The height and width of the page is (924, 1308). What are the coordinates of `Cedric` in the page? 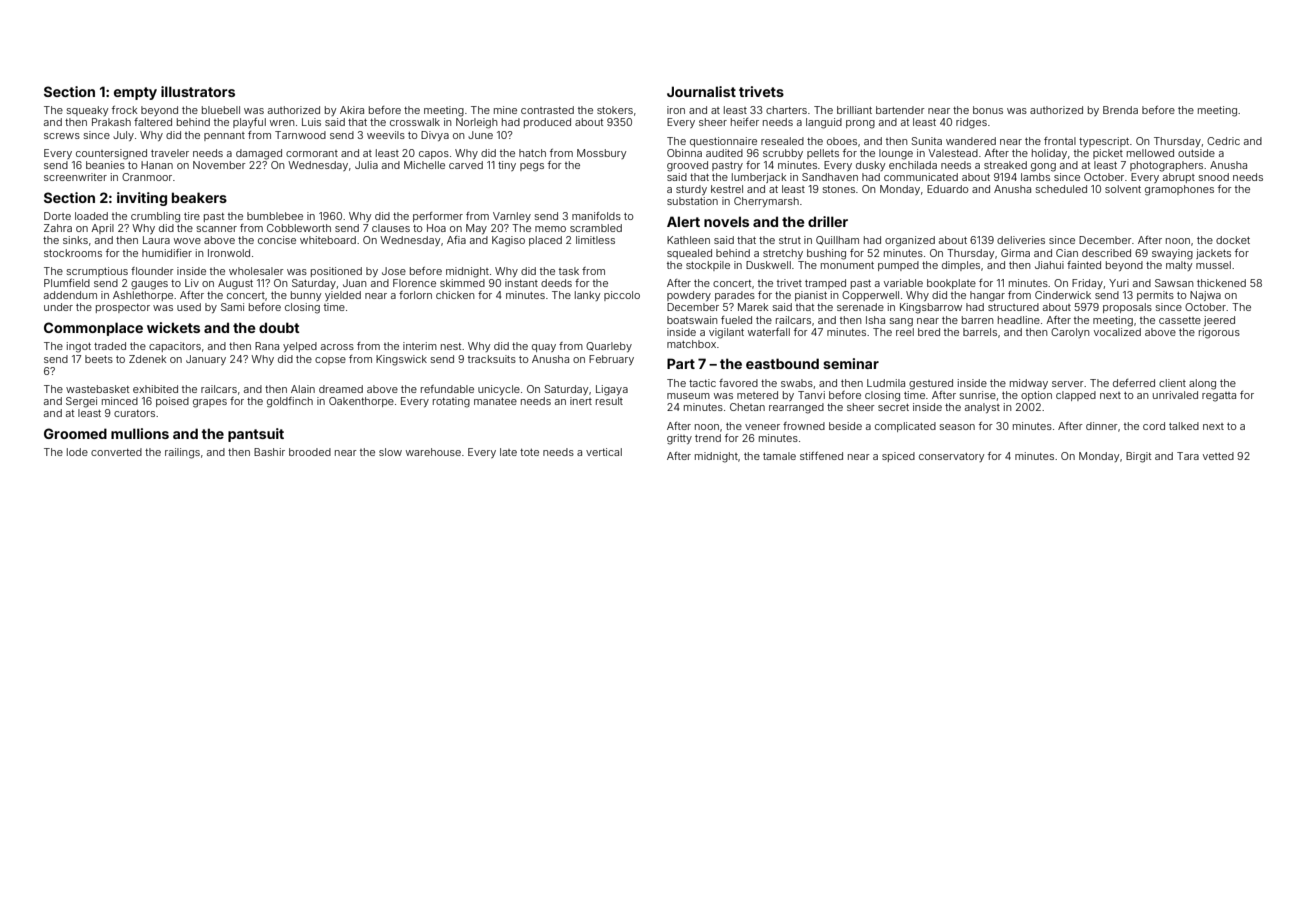 It's located at (1223, 141).
